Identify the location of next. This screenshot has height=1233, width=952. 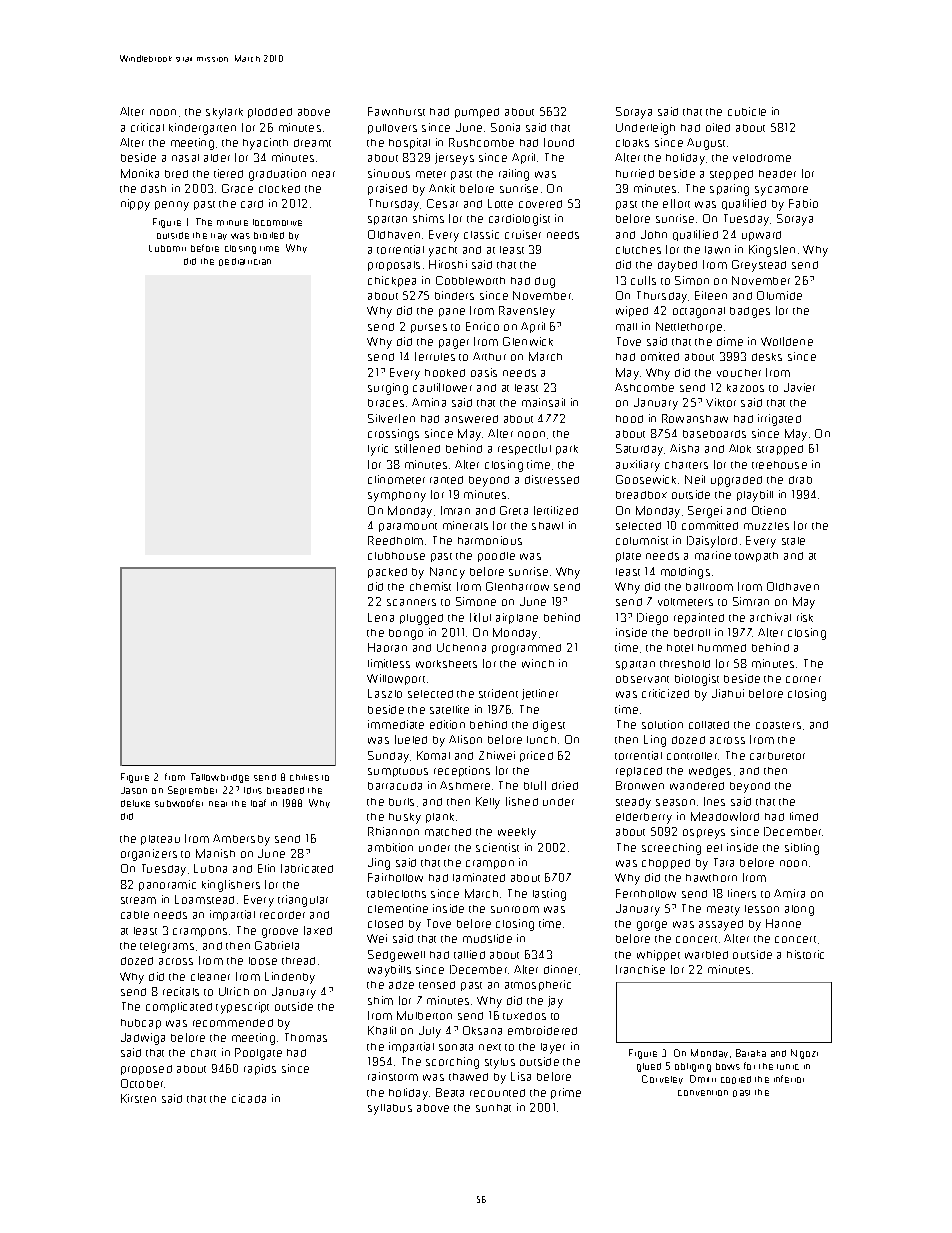
(490, 1047).
